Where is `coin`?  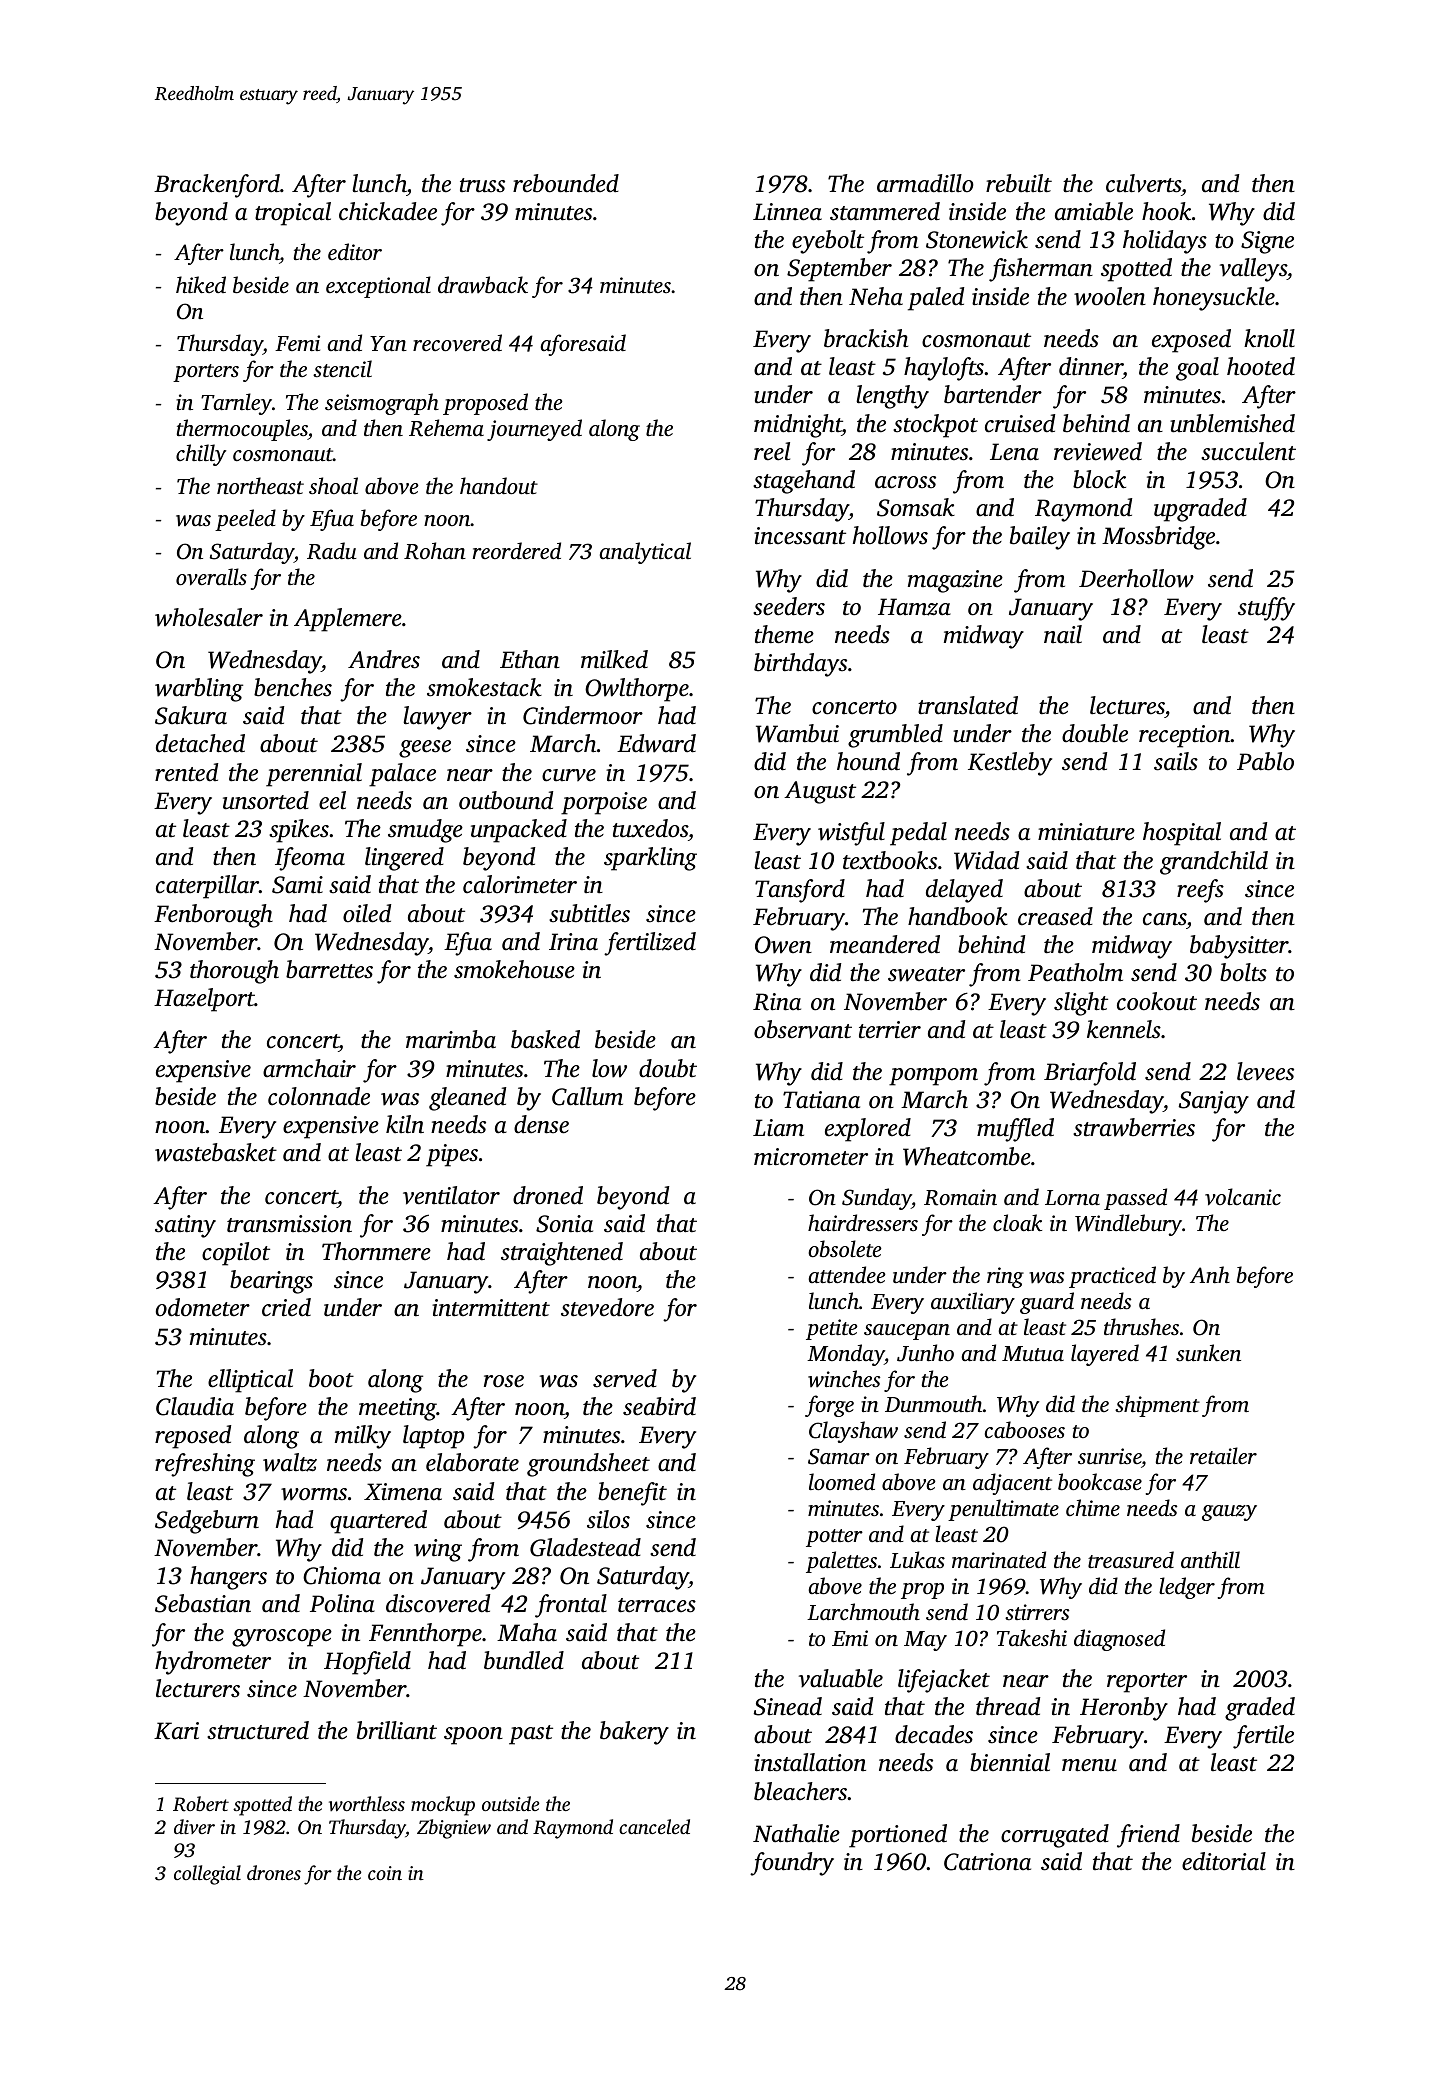
coin is located at coordinates (385, 1873).
